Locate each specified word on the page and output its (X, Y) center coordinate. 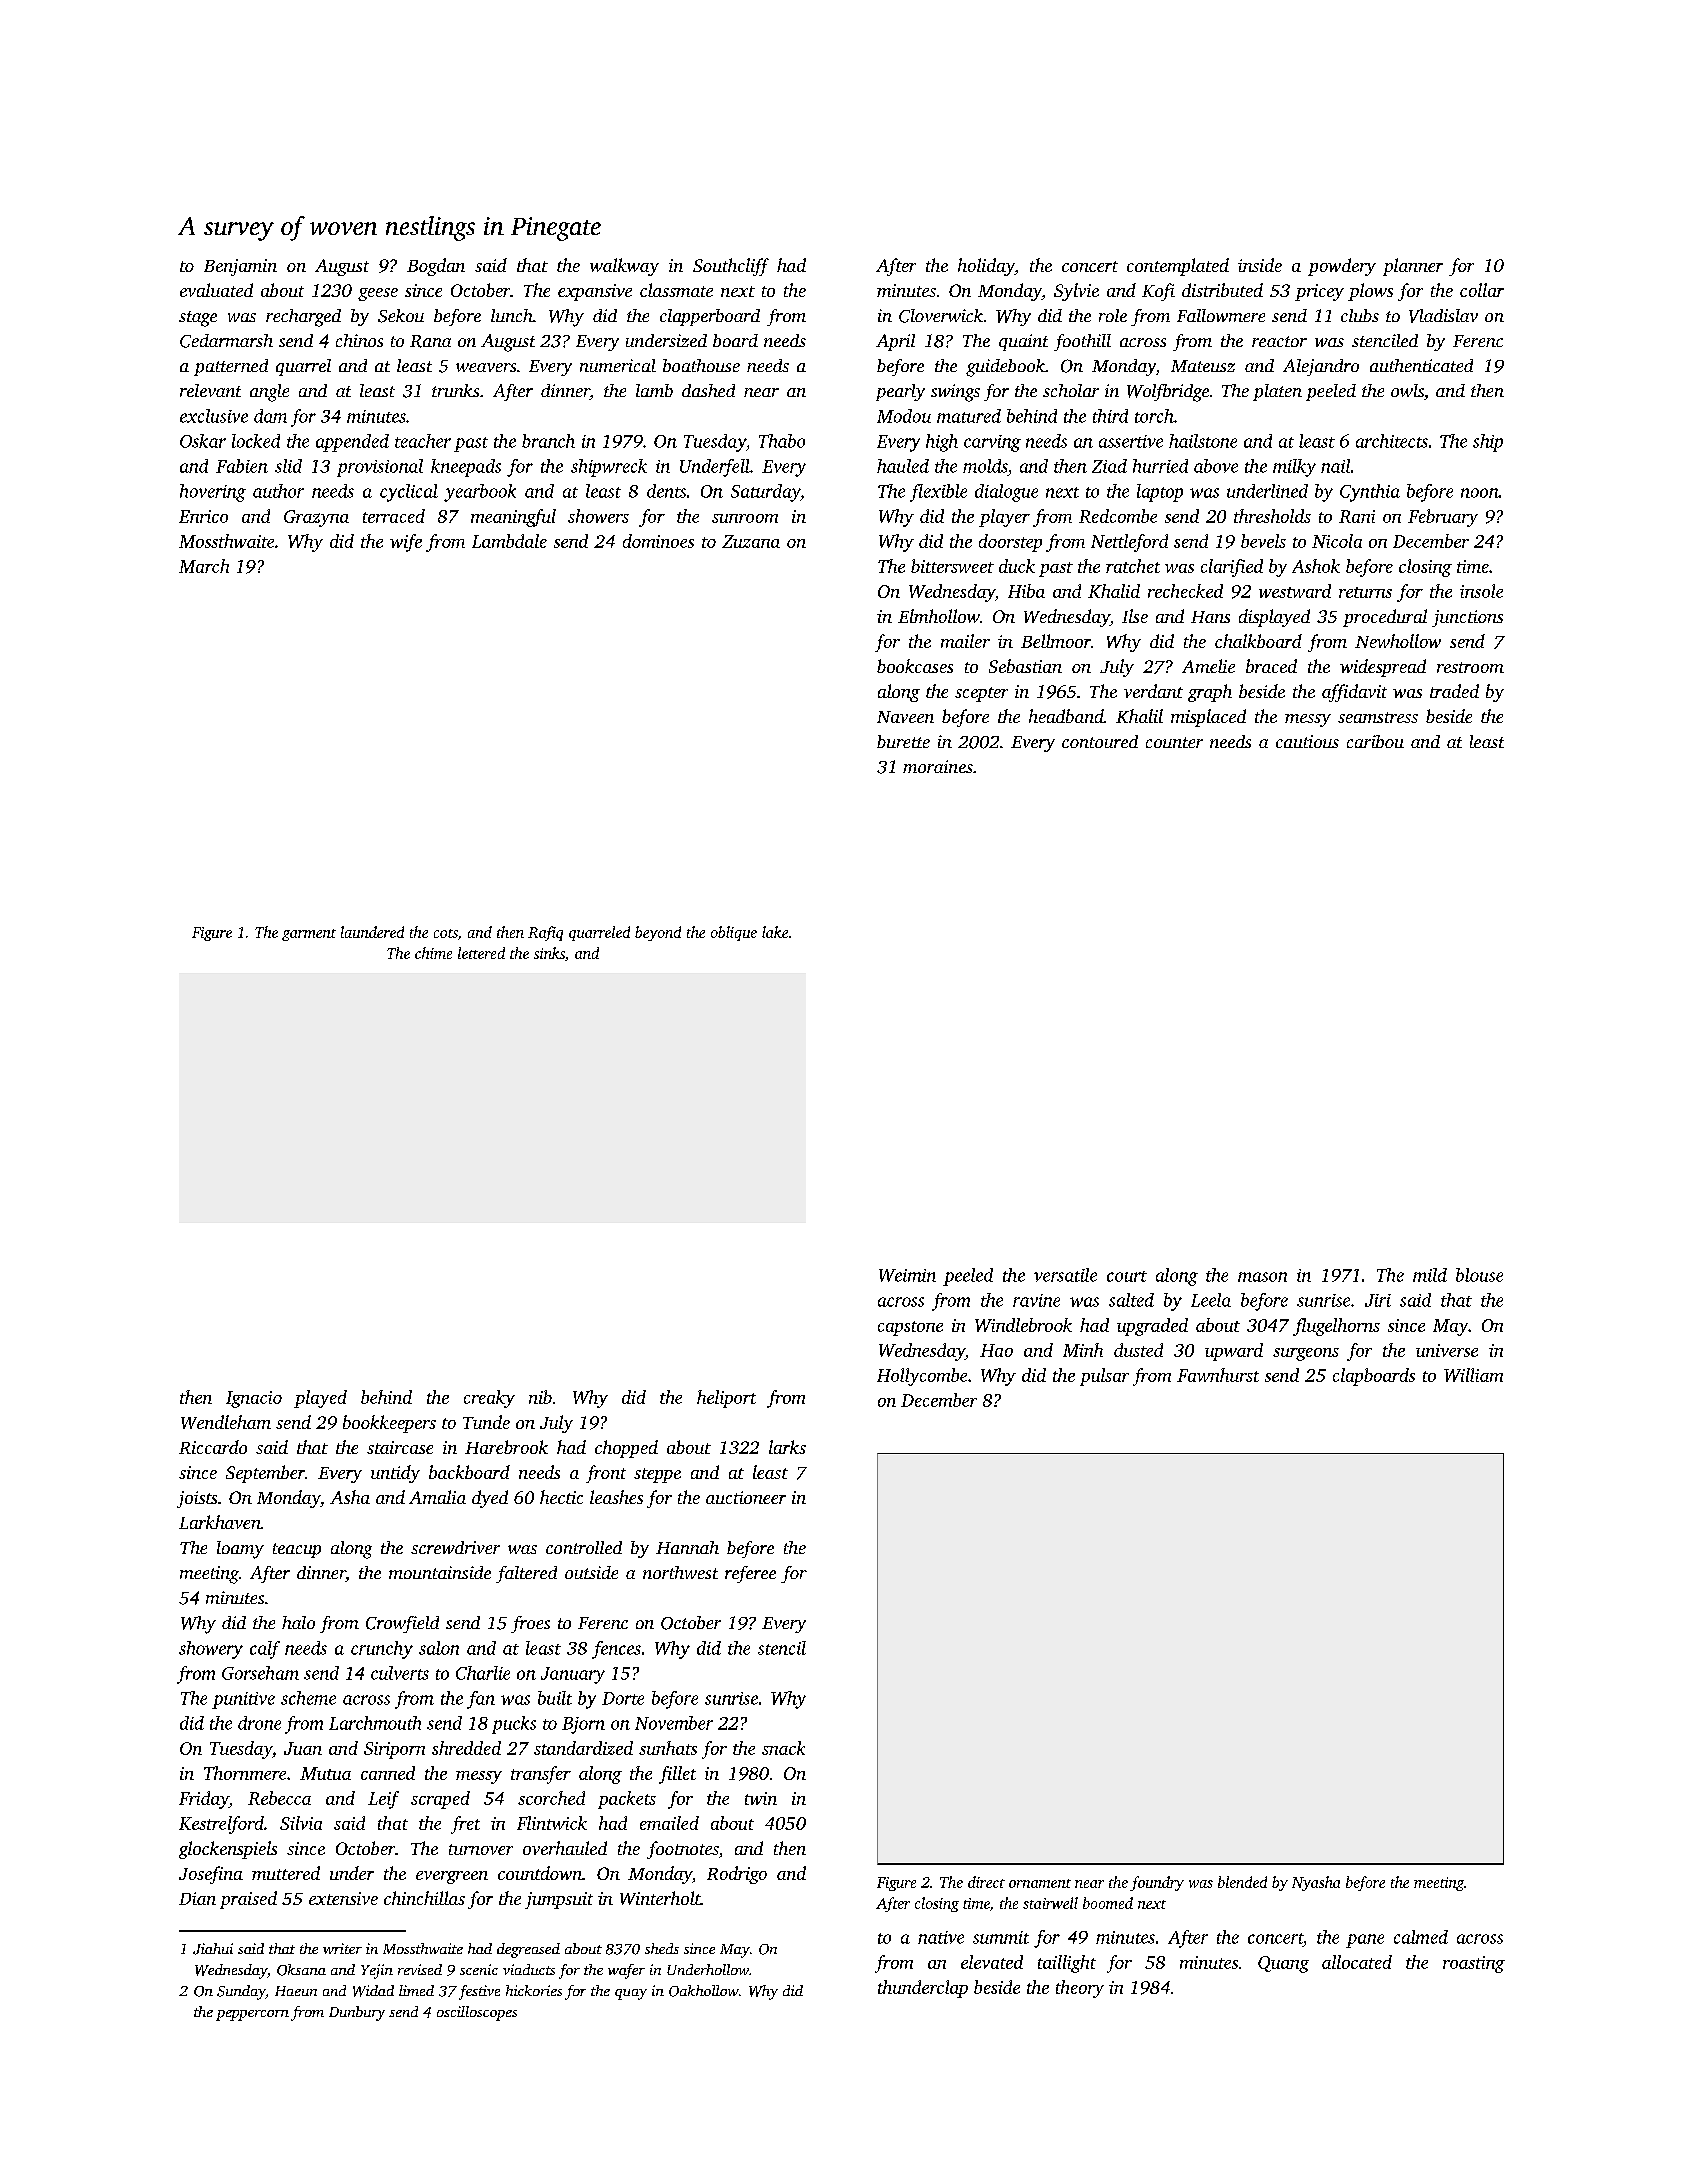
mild (1430, 1275)
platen (1277, 392)
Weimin (907, 1275)
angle (269, 393)
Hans (1210, 617)
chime (433, 953)
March (204, 566)
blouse (1479, 1275)
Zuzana (751, 541)
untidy (395, 1474)
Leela (1211, 1300)
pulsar (1104, 1377)
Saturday (766, 493)
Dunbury (357, 2013)
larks (787, 1447)
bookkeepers (389, 1424)
